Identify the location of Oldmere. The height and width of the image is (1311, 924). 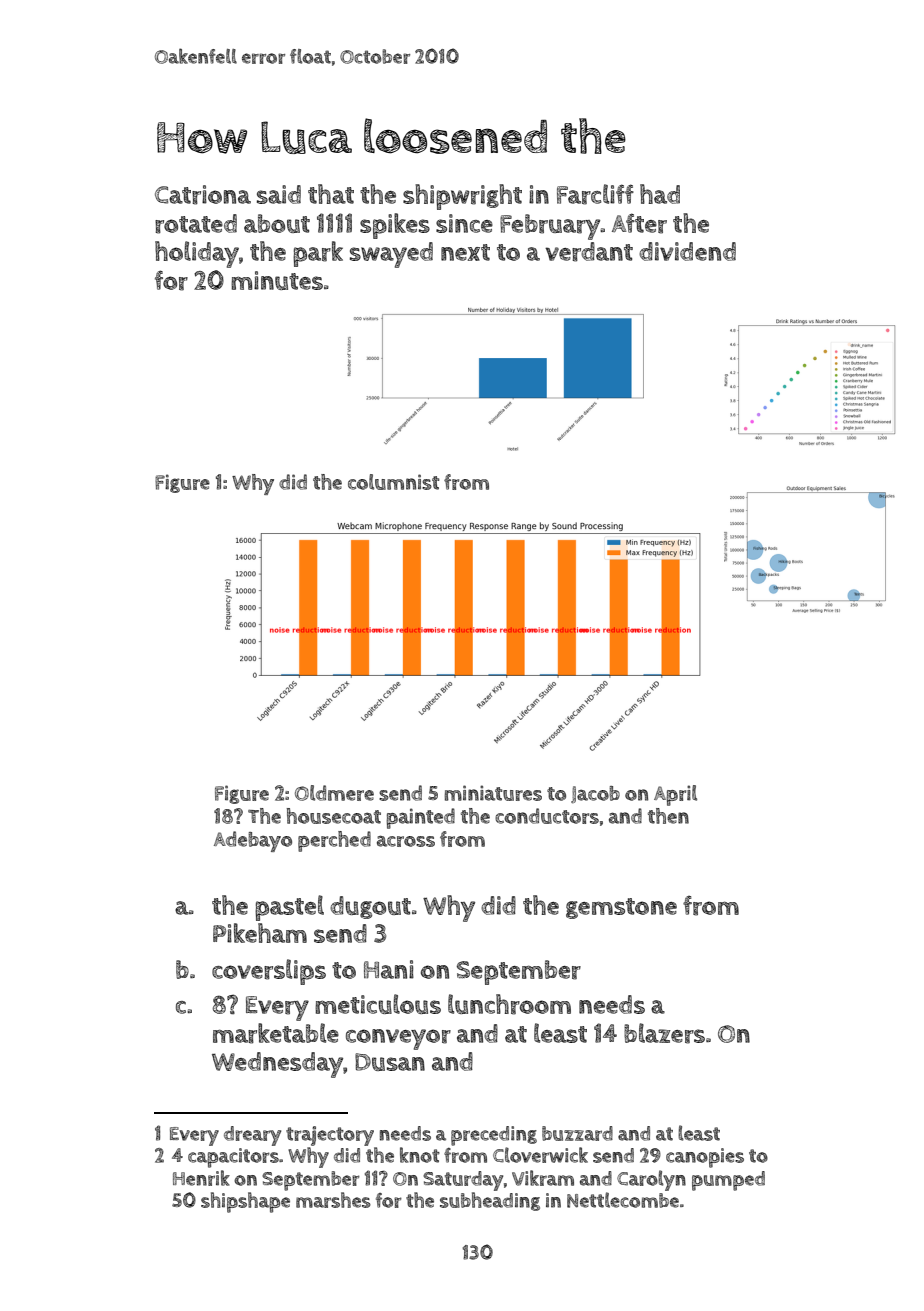
(334, 793).
